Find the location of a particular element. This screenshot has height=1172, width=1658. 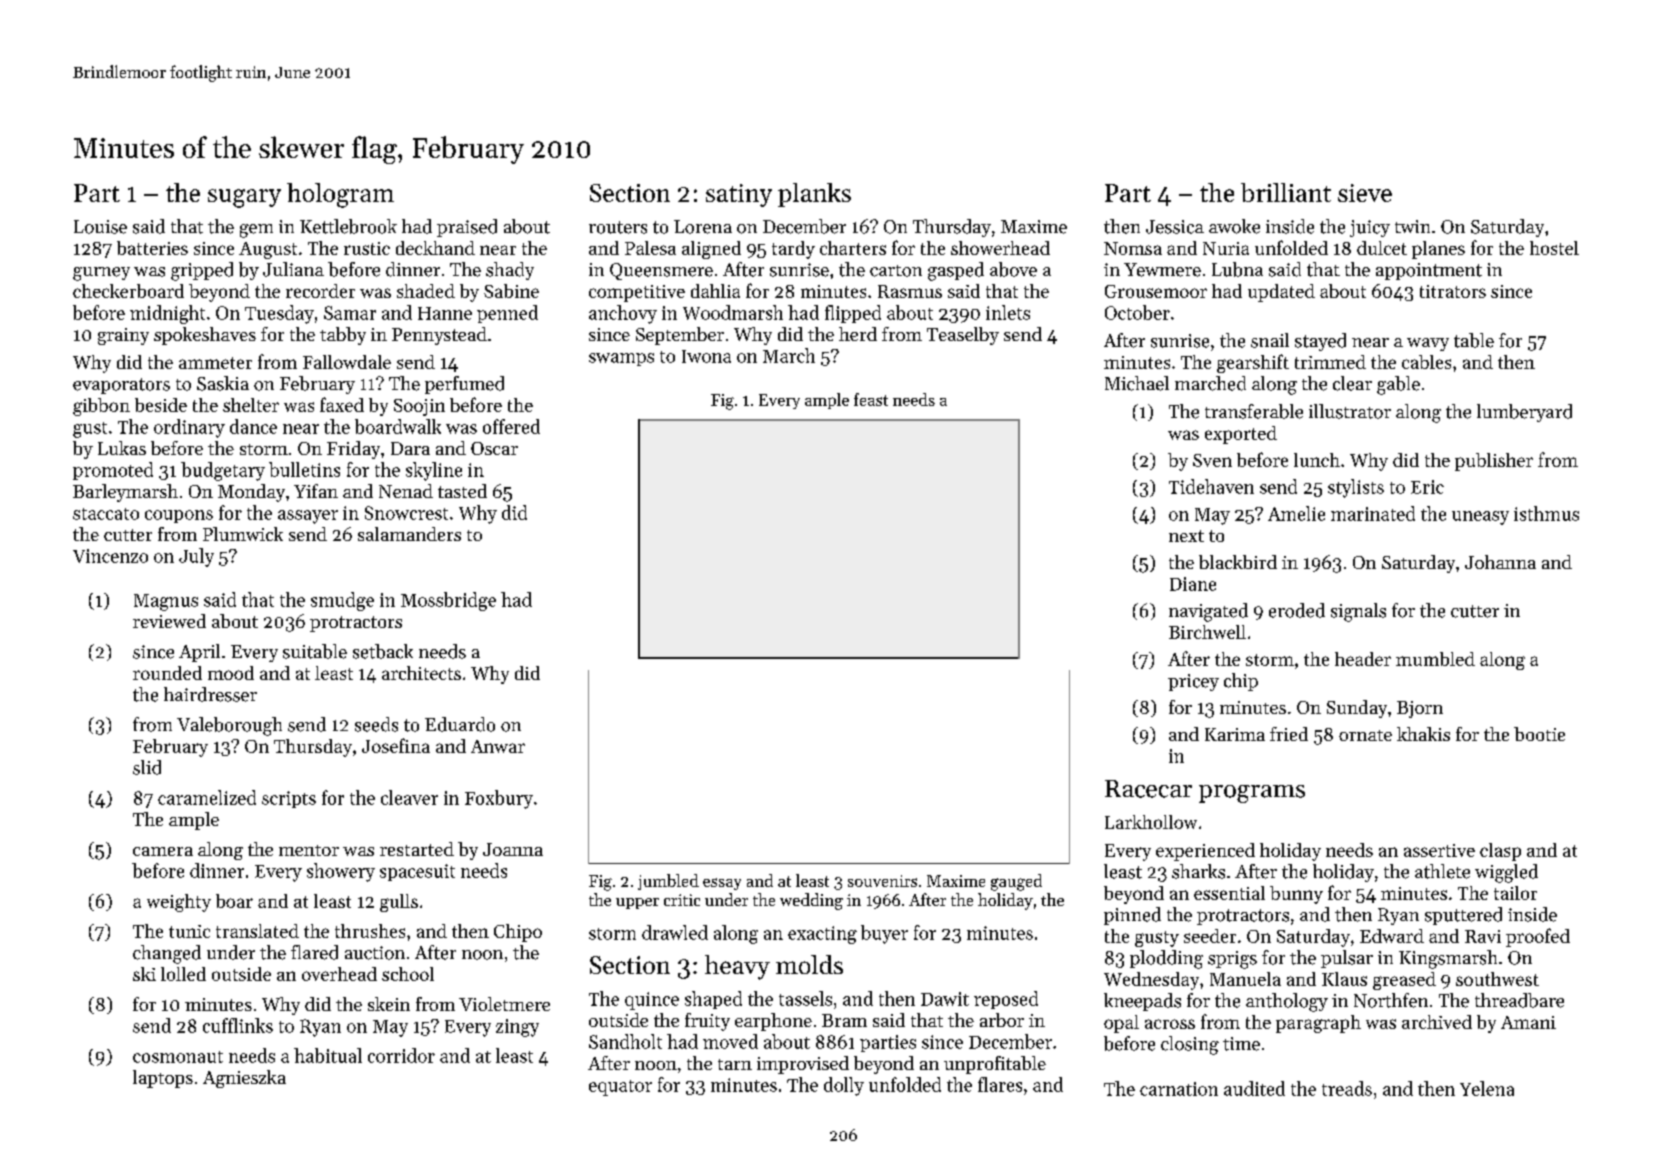

promoted is located at coordinates (113, 471).
